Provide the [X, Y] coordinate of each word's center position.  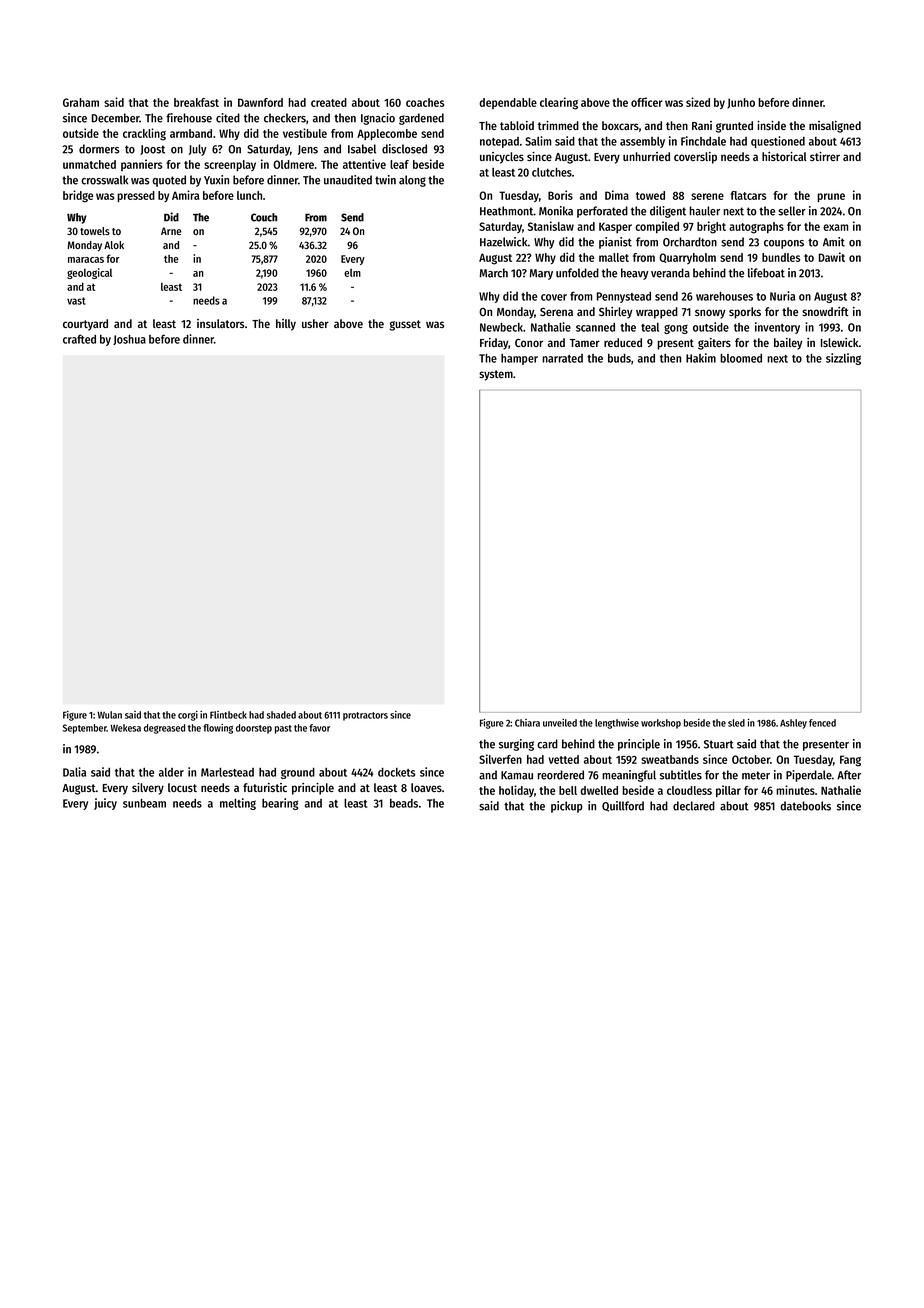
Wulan [109, 715]
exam [835, 227]
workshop [661, 724]
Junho [741, 103]
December [116, 118]
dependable [508, 103]
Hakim [701, 358]
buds [619, 358]
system [496, 375]
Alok [114, 245]
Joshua [129, 340]
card [547, 744]
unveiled [560, 723]
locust [182, 787]
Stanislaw [551, 226]
